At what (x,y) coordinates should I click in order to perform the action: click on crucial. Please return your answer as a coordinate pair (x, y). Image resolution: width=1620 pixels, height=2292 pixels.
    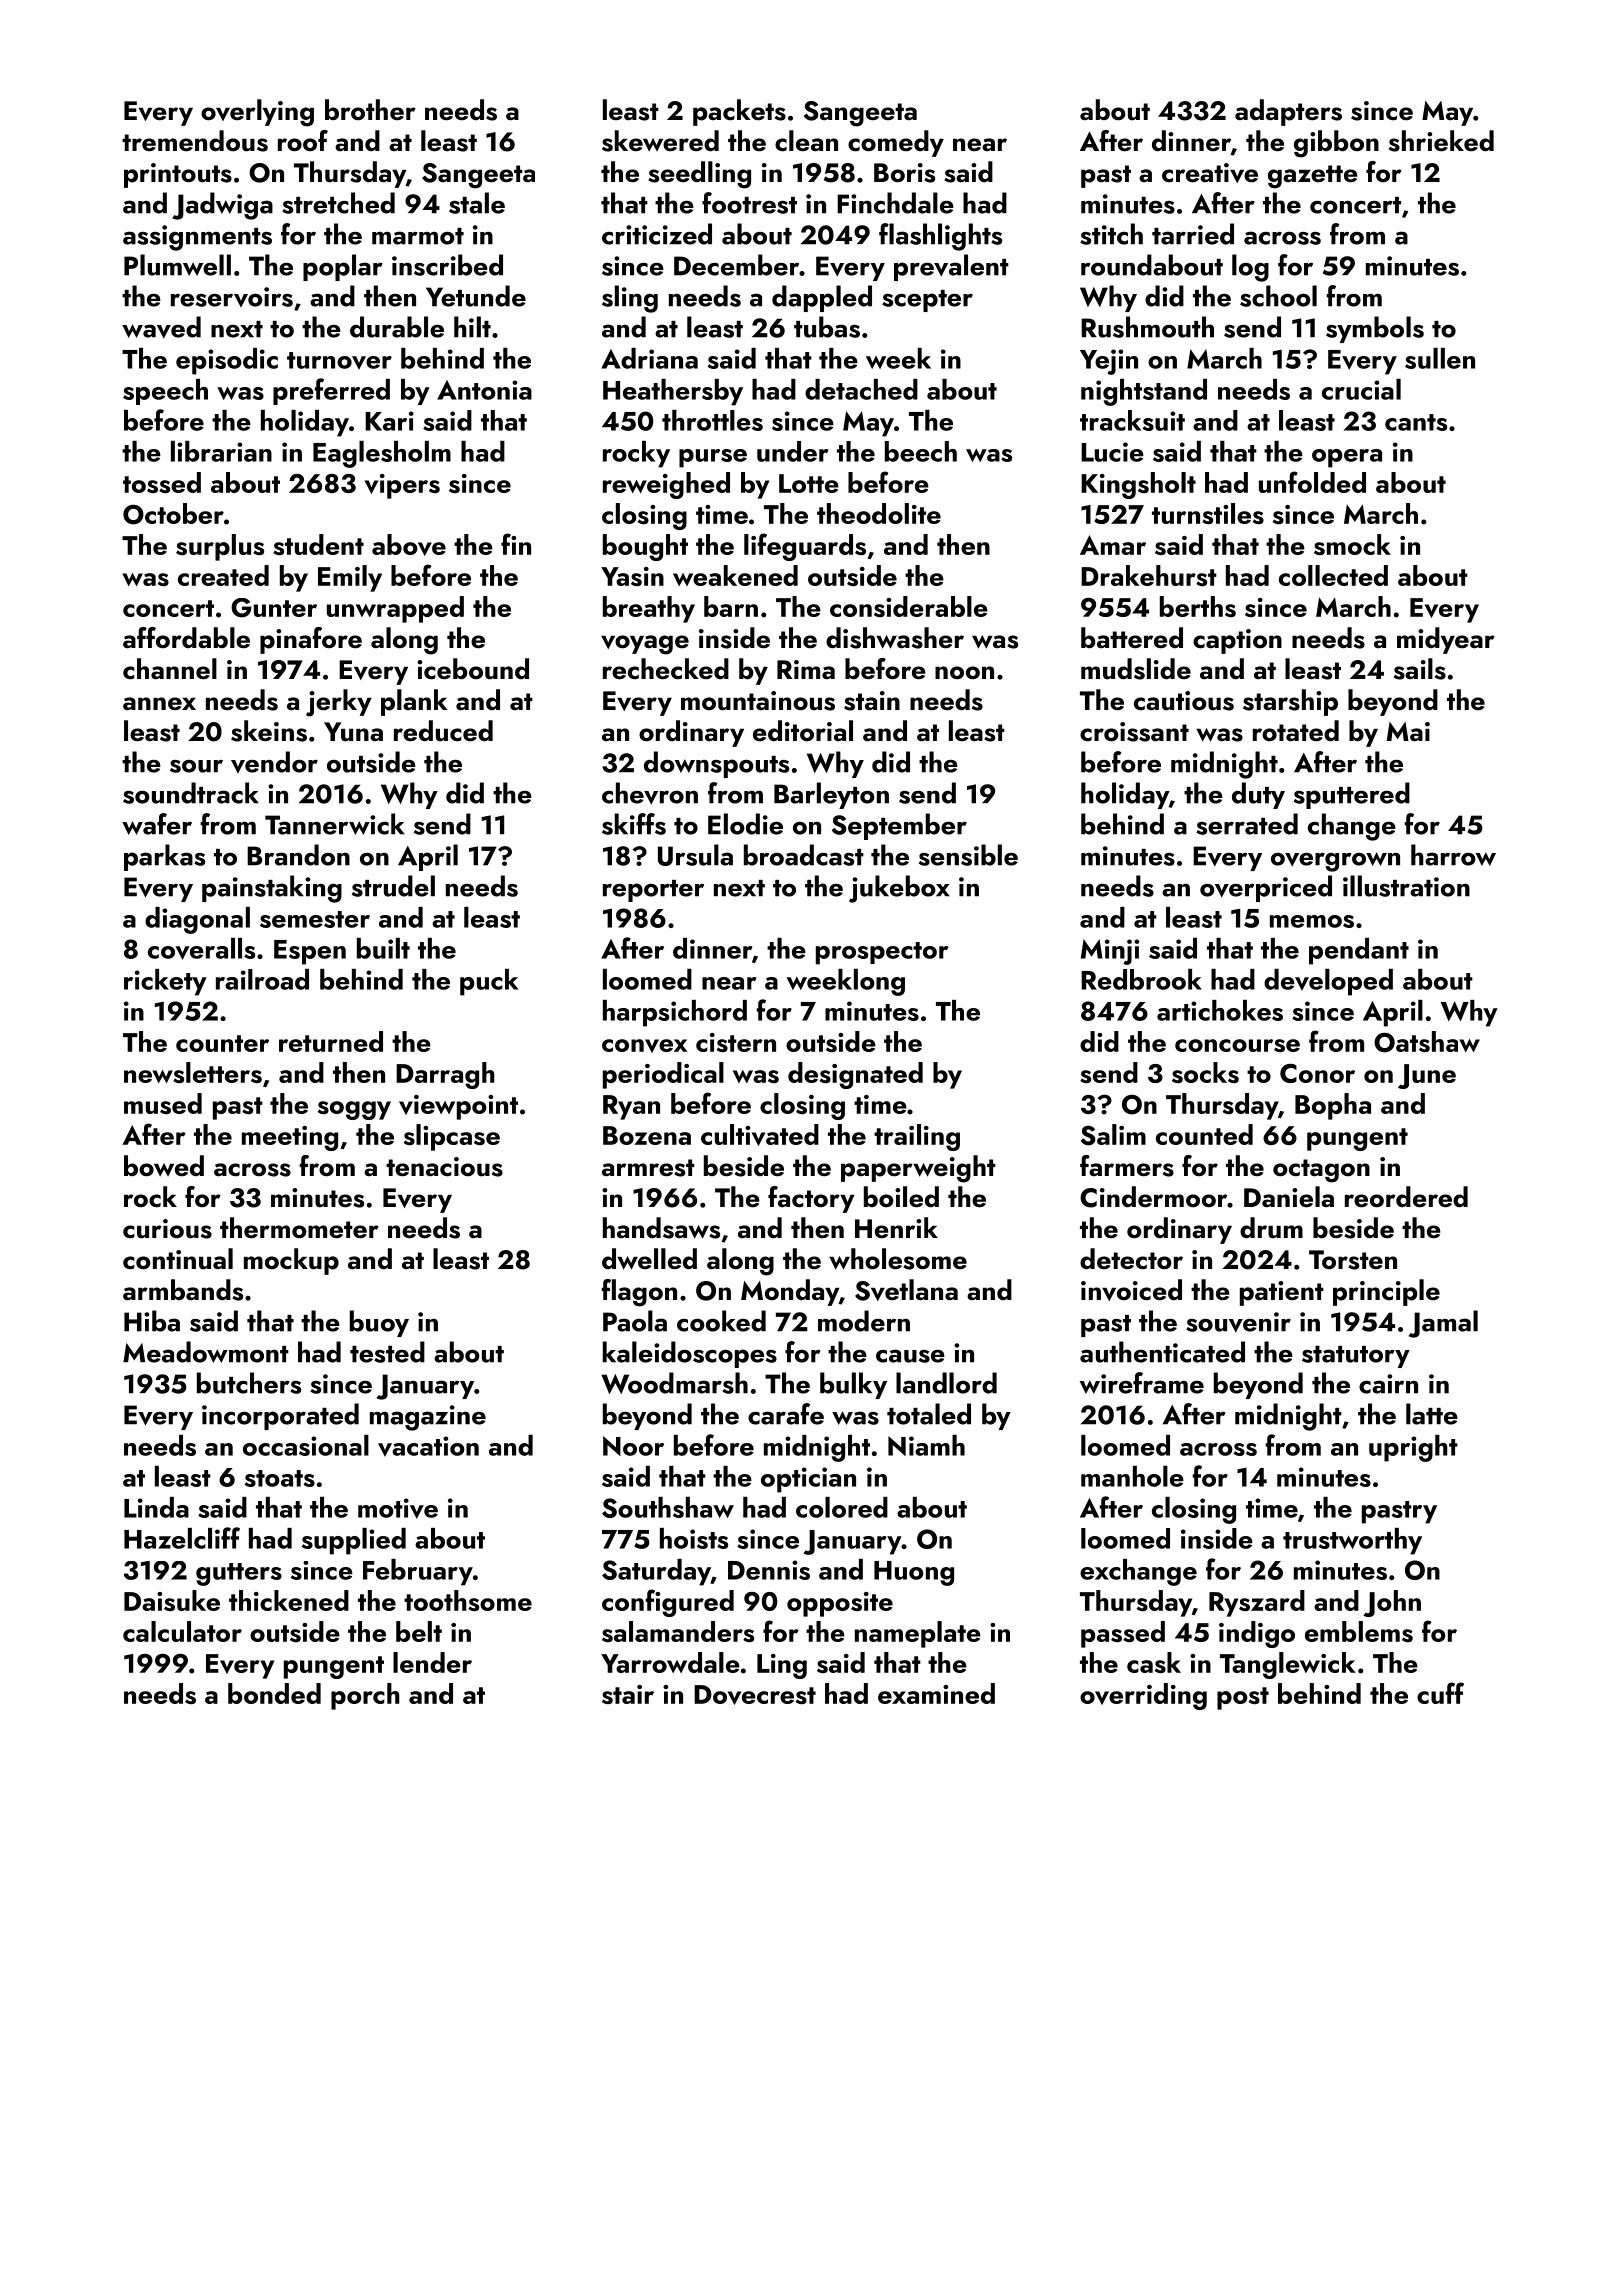
    Looking at the image, I should click on (1361, 389).
